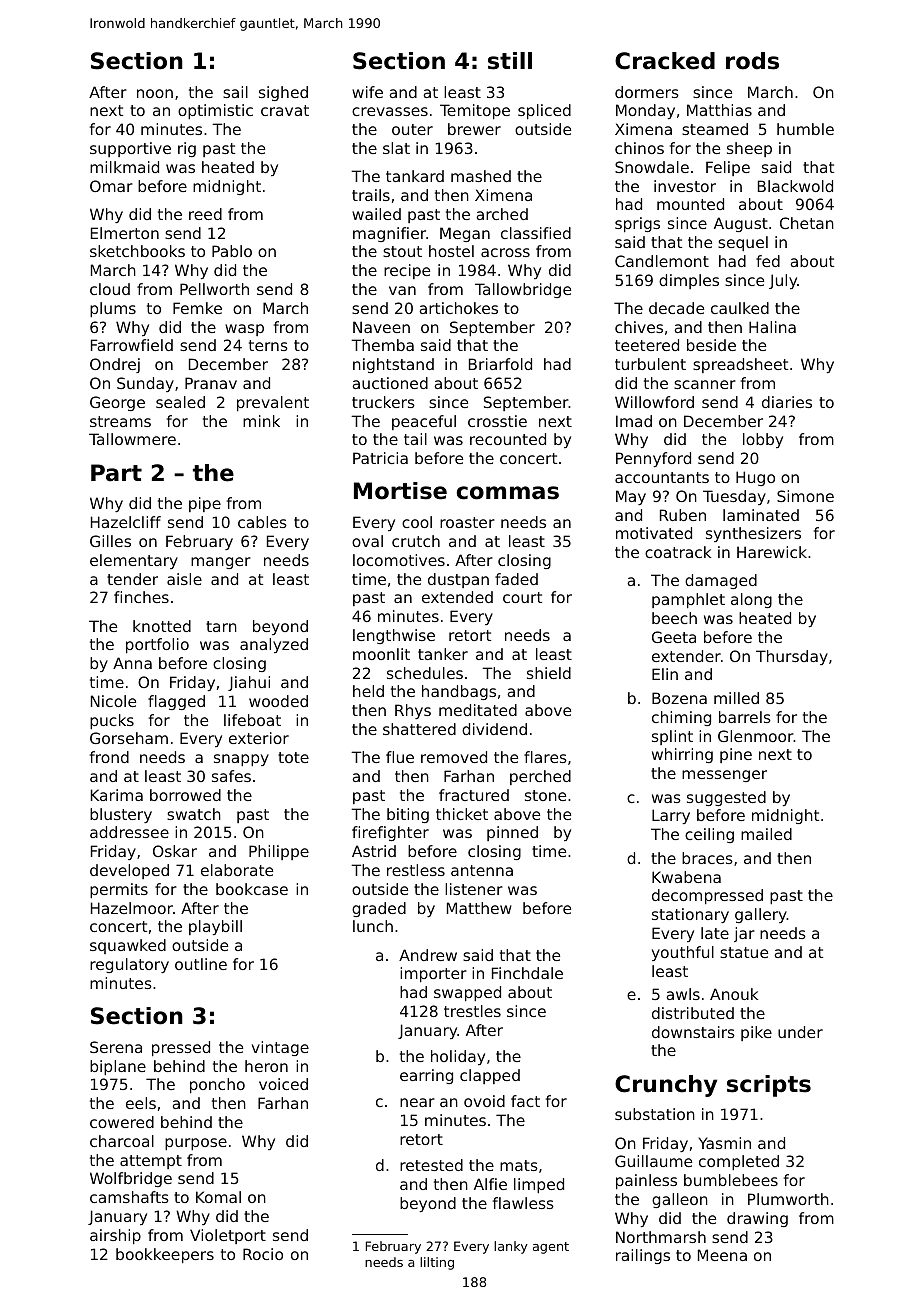 This page has width=924, height=1308. I want to click on oval, so click(367, 541).
